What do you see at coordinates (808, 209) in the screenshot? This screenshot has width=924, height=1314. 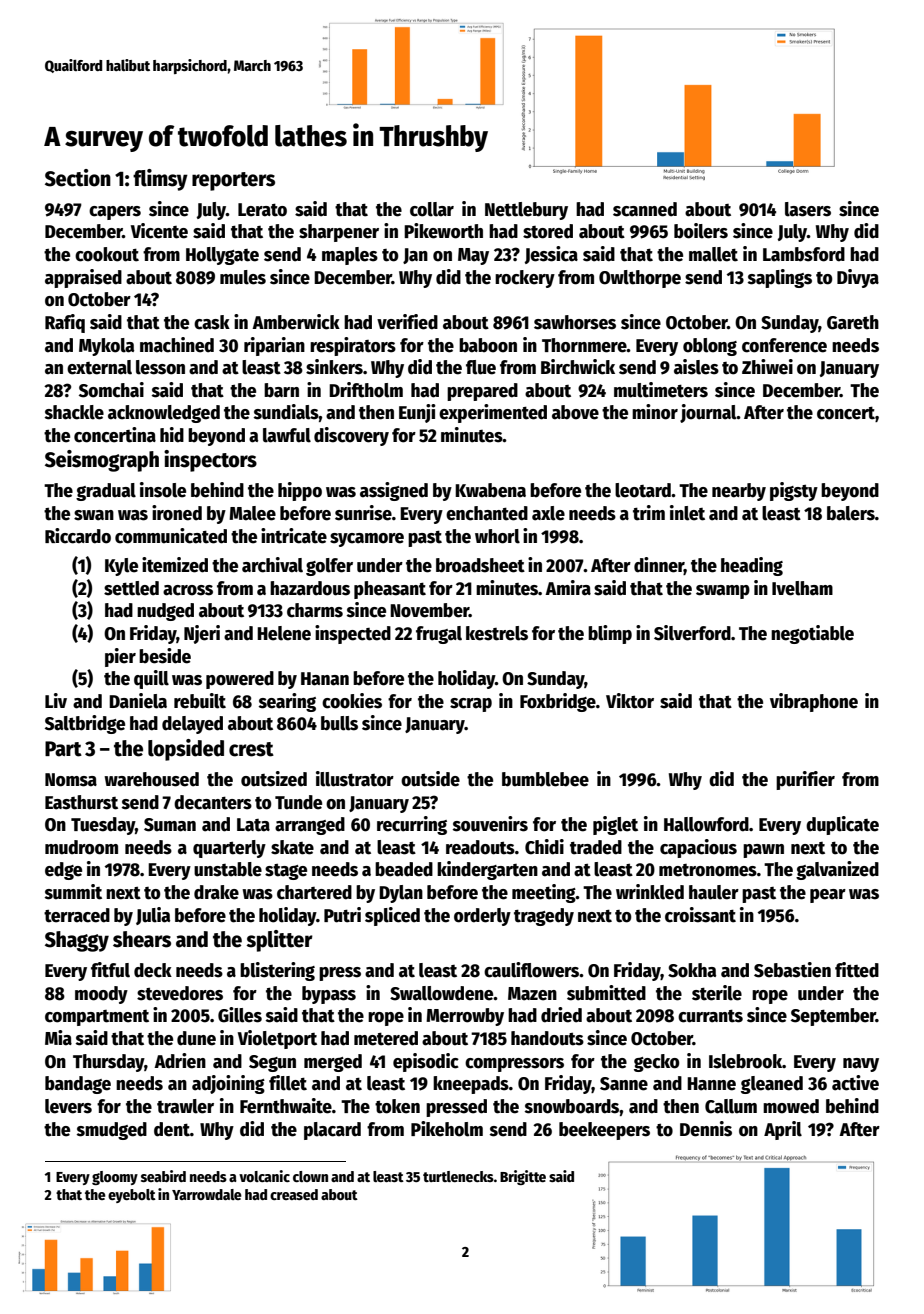 I see `lasers` at bounding box center [808, 209].
